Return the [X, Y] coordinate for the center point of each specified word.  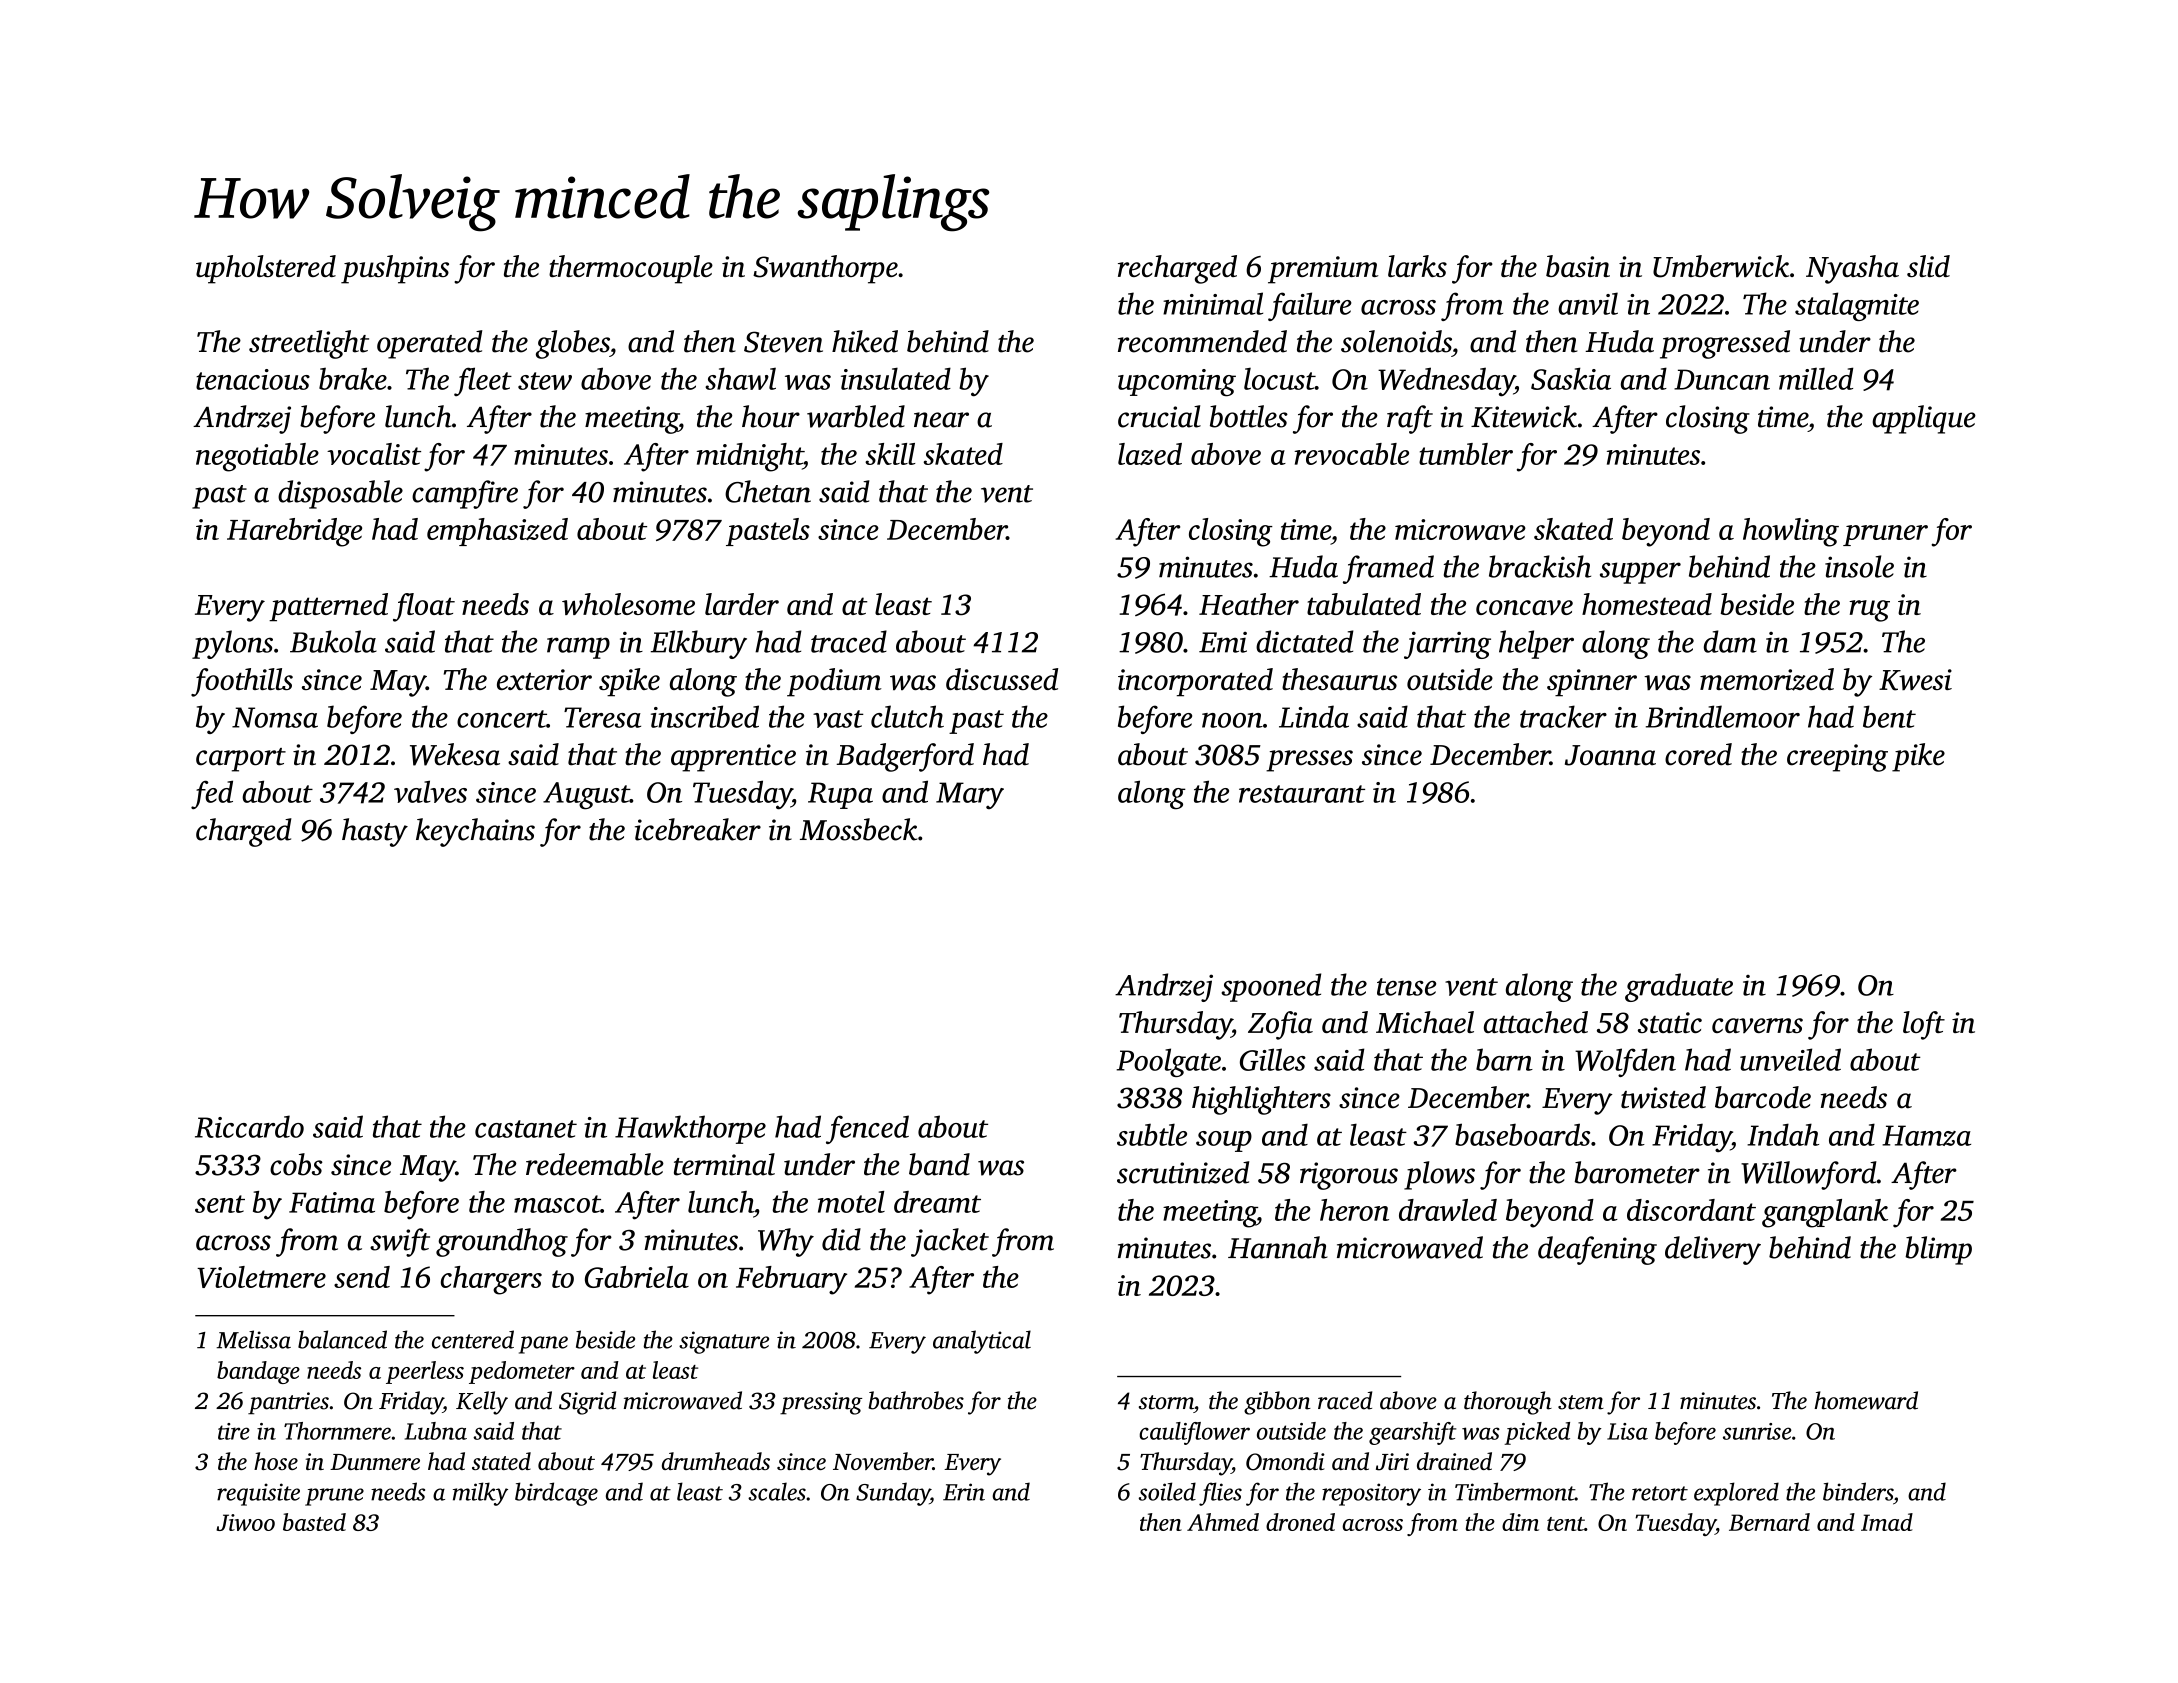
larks [1417, 266]
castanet [526, 1129]
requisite [258, 1494]
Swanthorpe [825, 269]
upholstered [266, 269]
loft [1924, 1025]
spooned [1271, 987]
